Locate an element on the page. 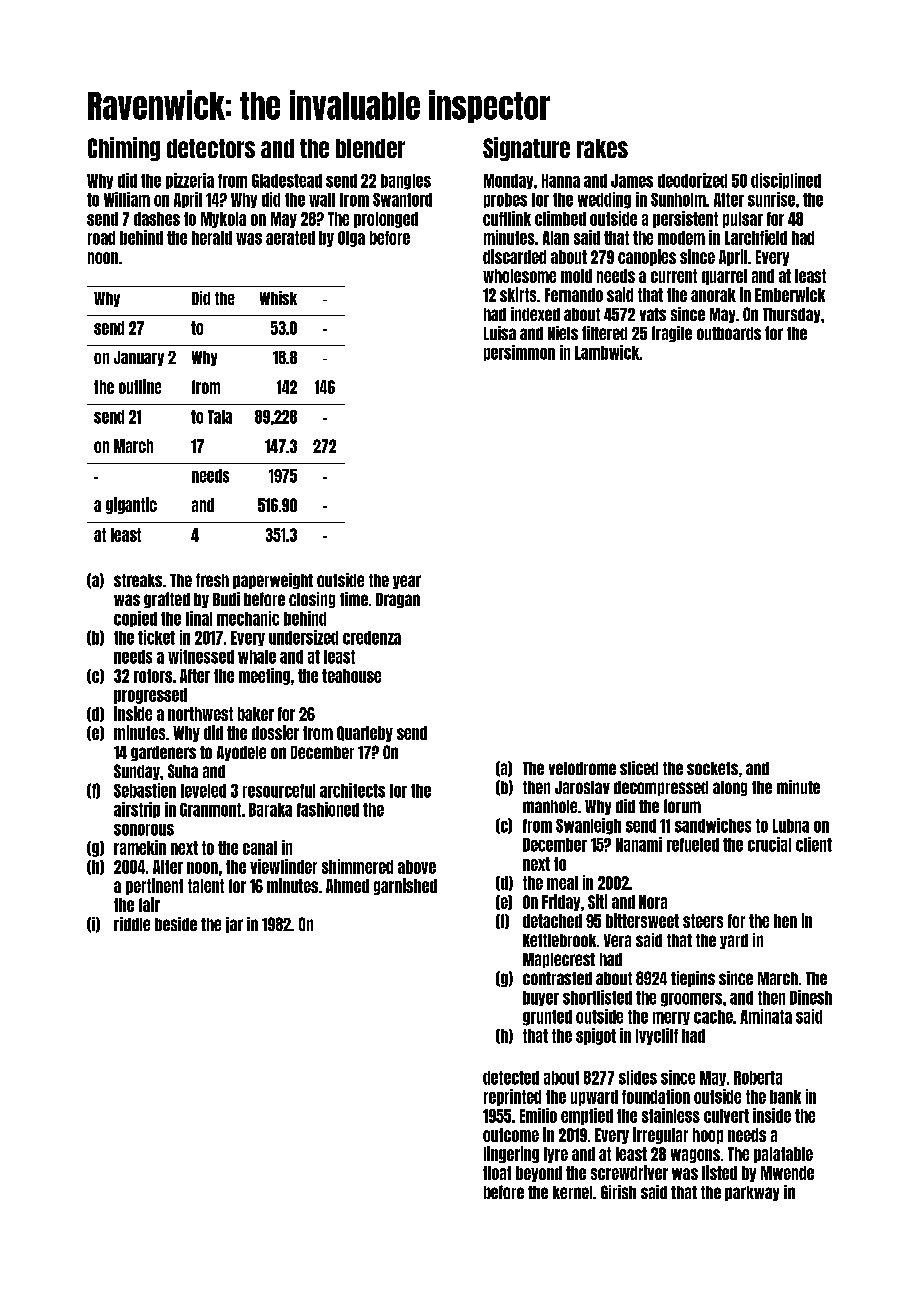 The image size is (924, 1308). Budi is located at coordinates (226, 599).
